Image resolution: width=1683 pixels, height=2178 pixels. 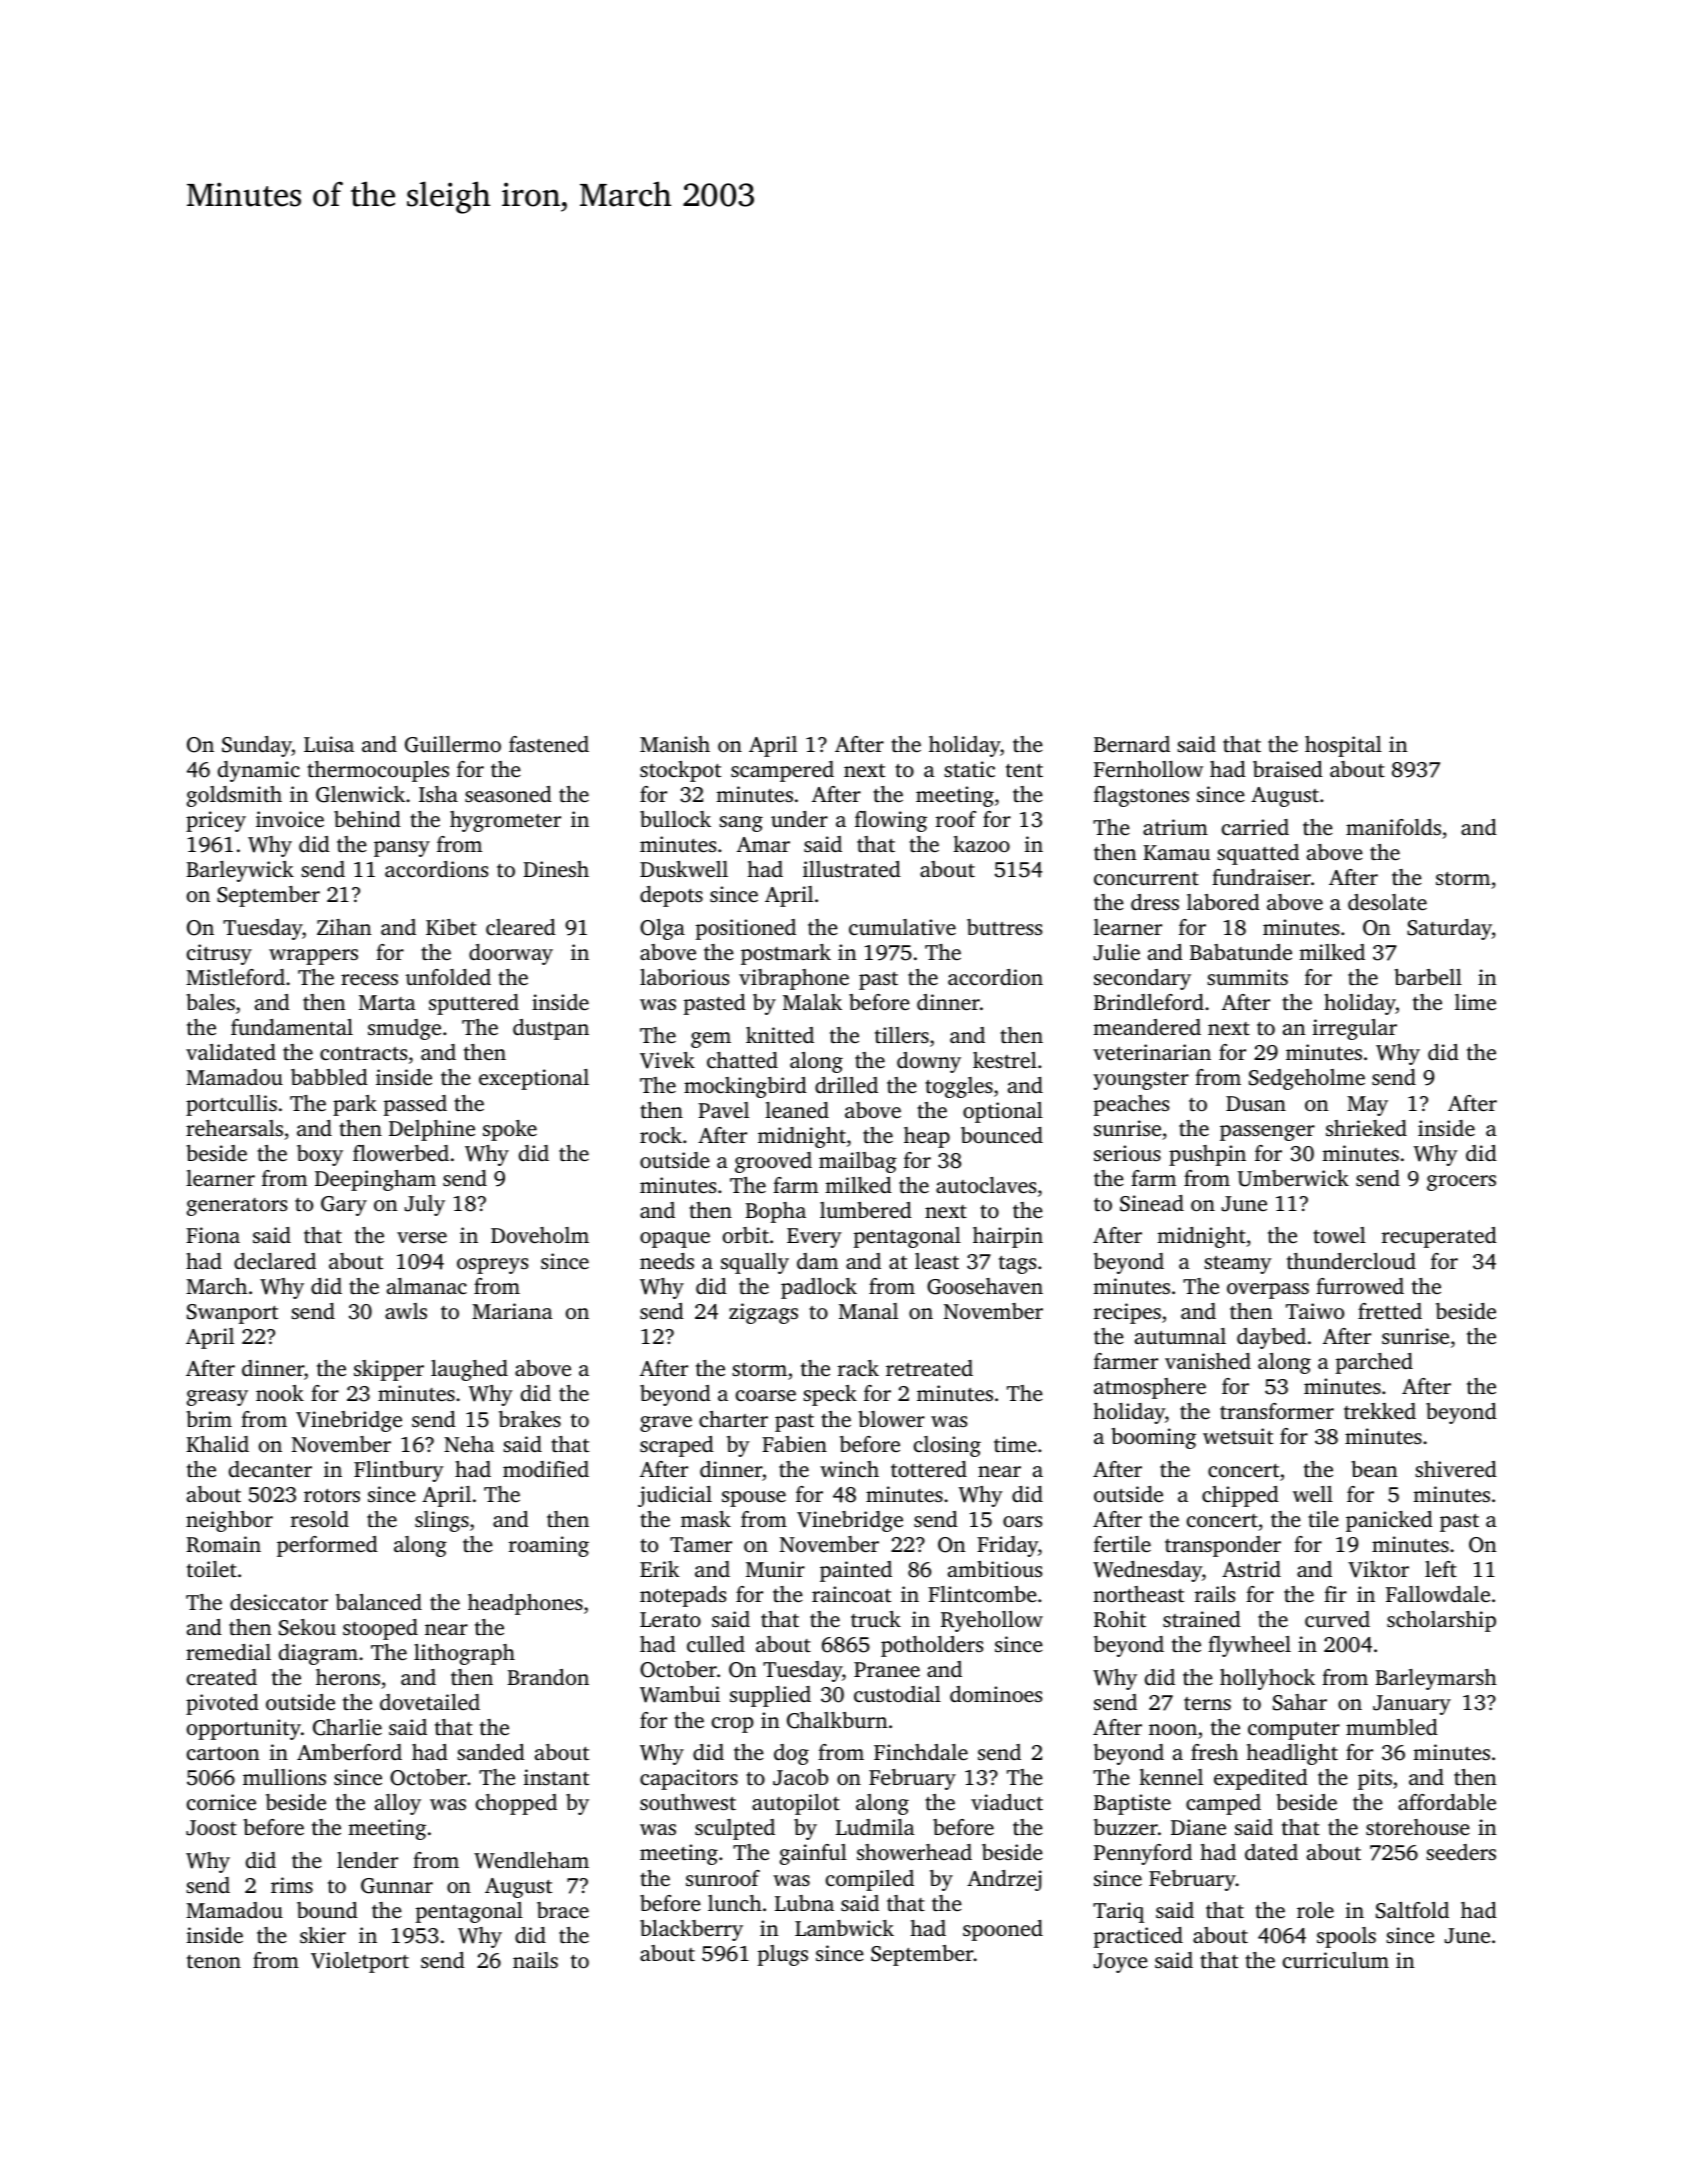 What do you see at coordinates (1147, 1027) in the screenshot?
I see `meandered` at bounding box center [1147, 1027].
